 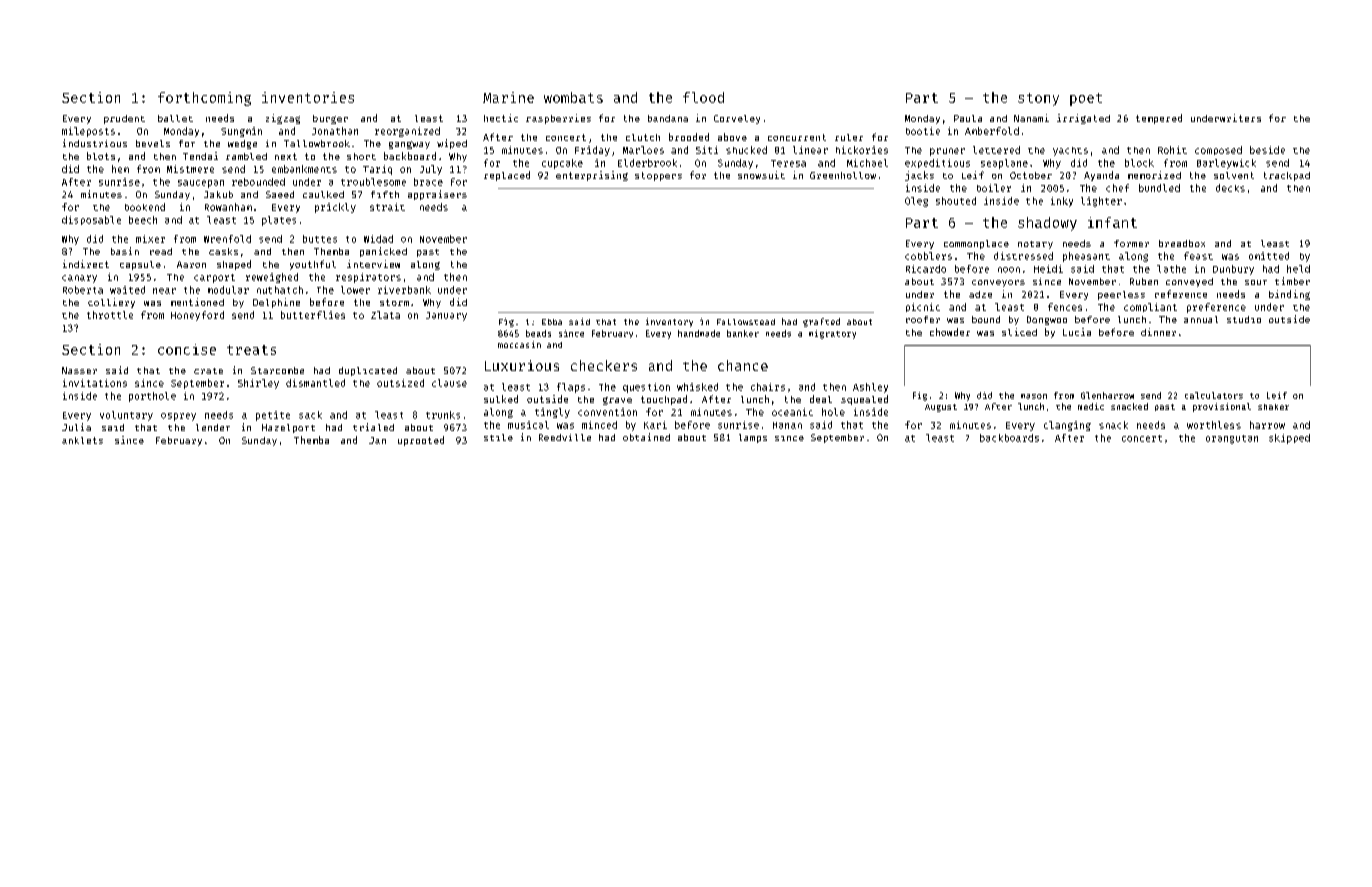 I want to click on distressed, so click(x=1023, y=256).
